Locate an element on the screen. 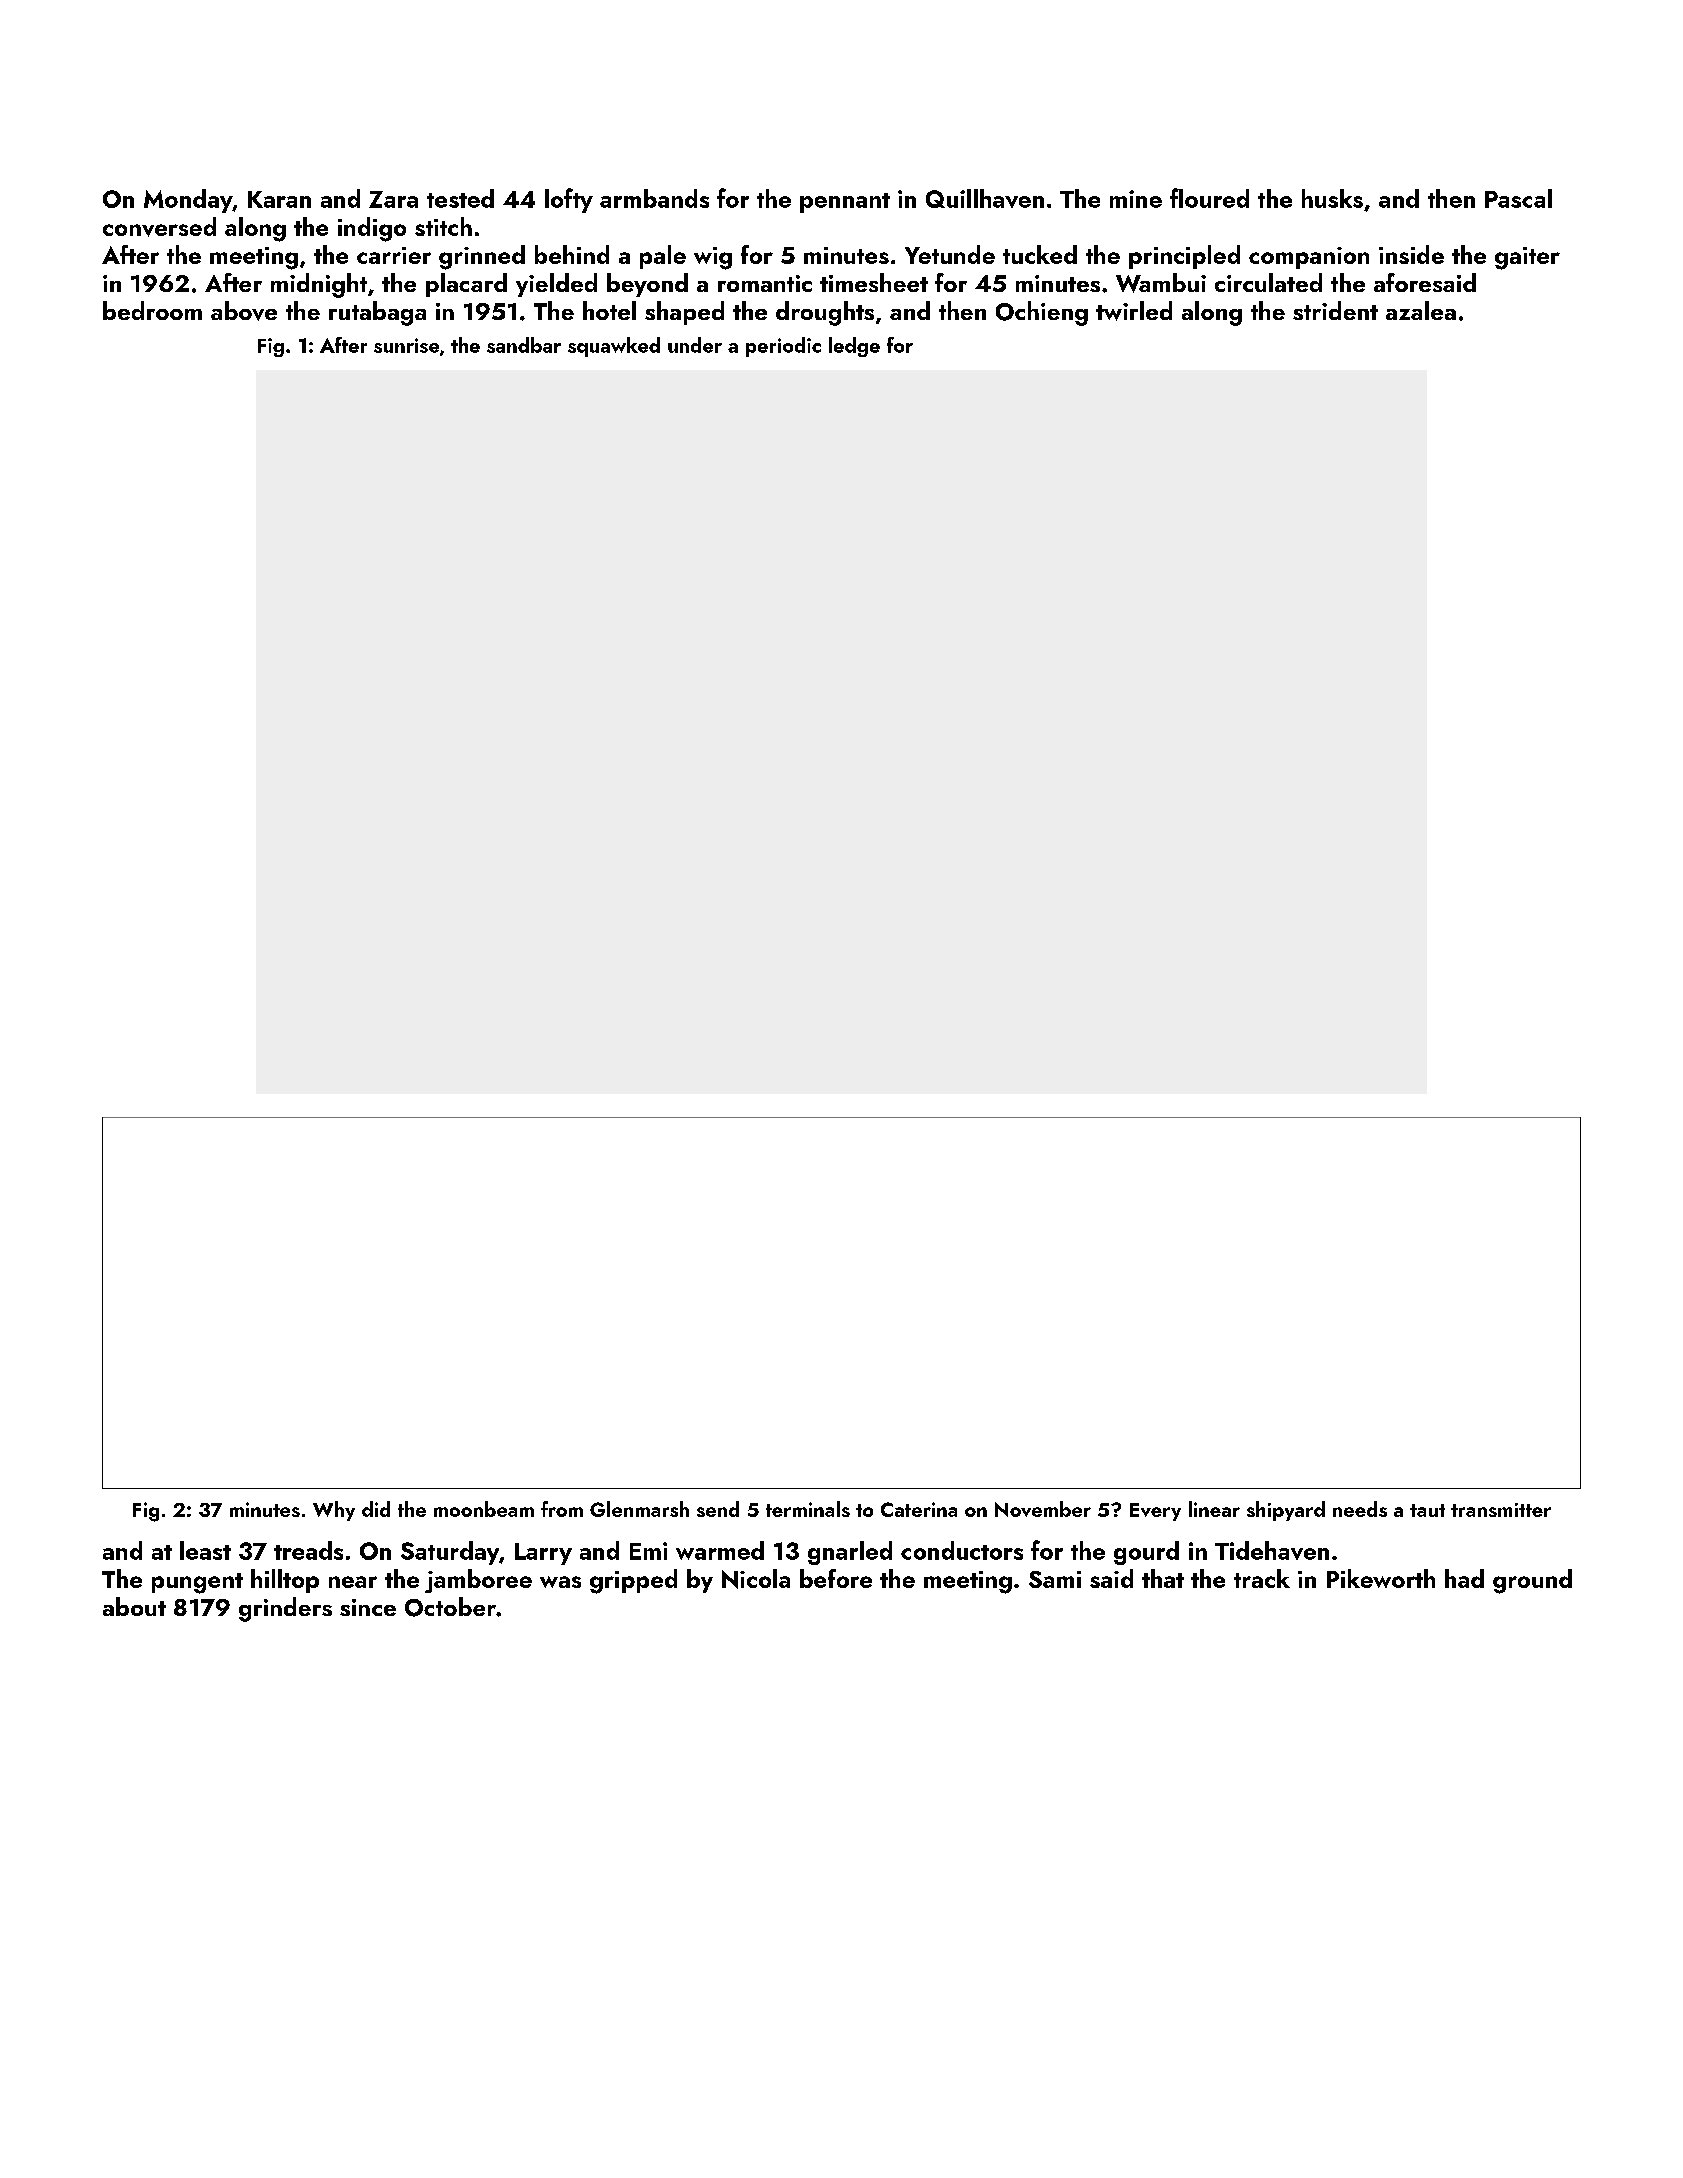  twirled is located at coordinates (1134, 311).
